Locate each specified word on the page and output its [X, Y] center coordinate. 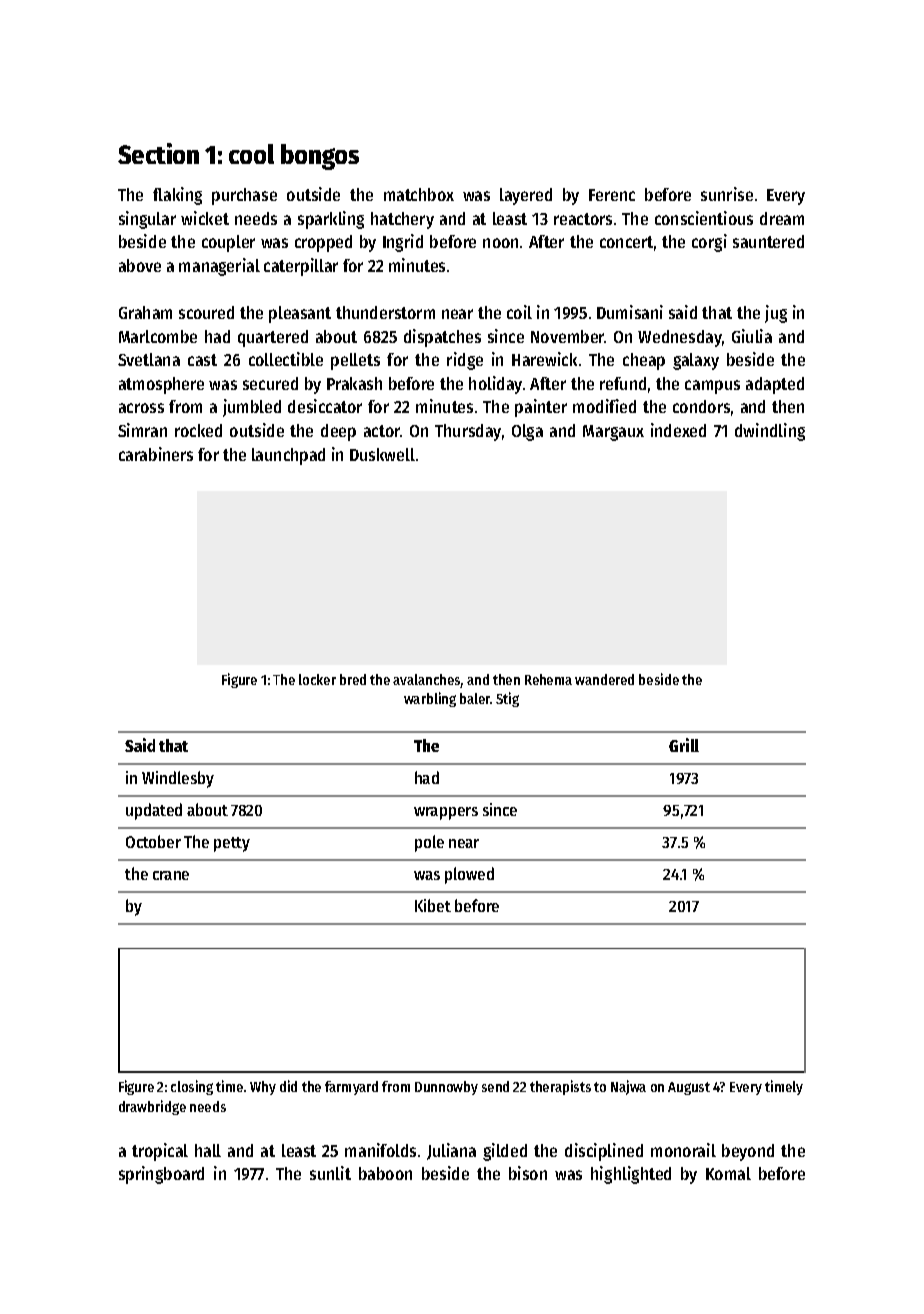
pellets [355, 361]
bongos [320, 157]
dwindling [770, 432]
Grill [684, 745]
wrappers [446, 813]
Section [158, 153]
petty [232, 844]
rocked [198, 430]
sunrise [727, 194]
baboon [385, 1173]
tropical [160, 1152]
